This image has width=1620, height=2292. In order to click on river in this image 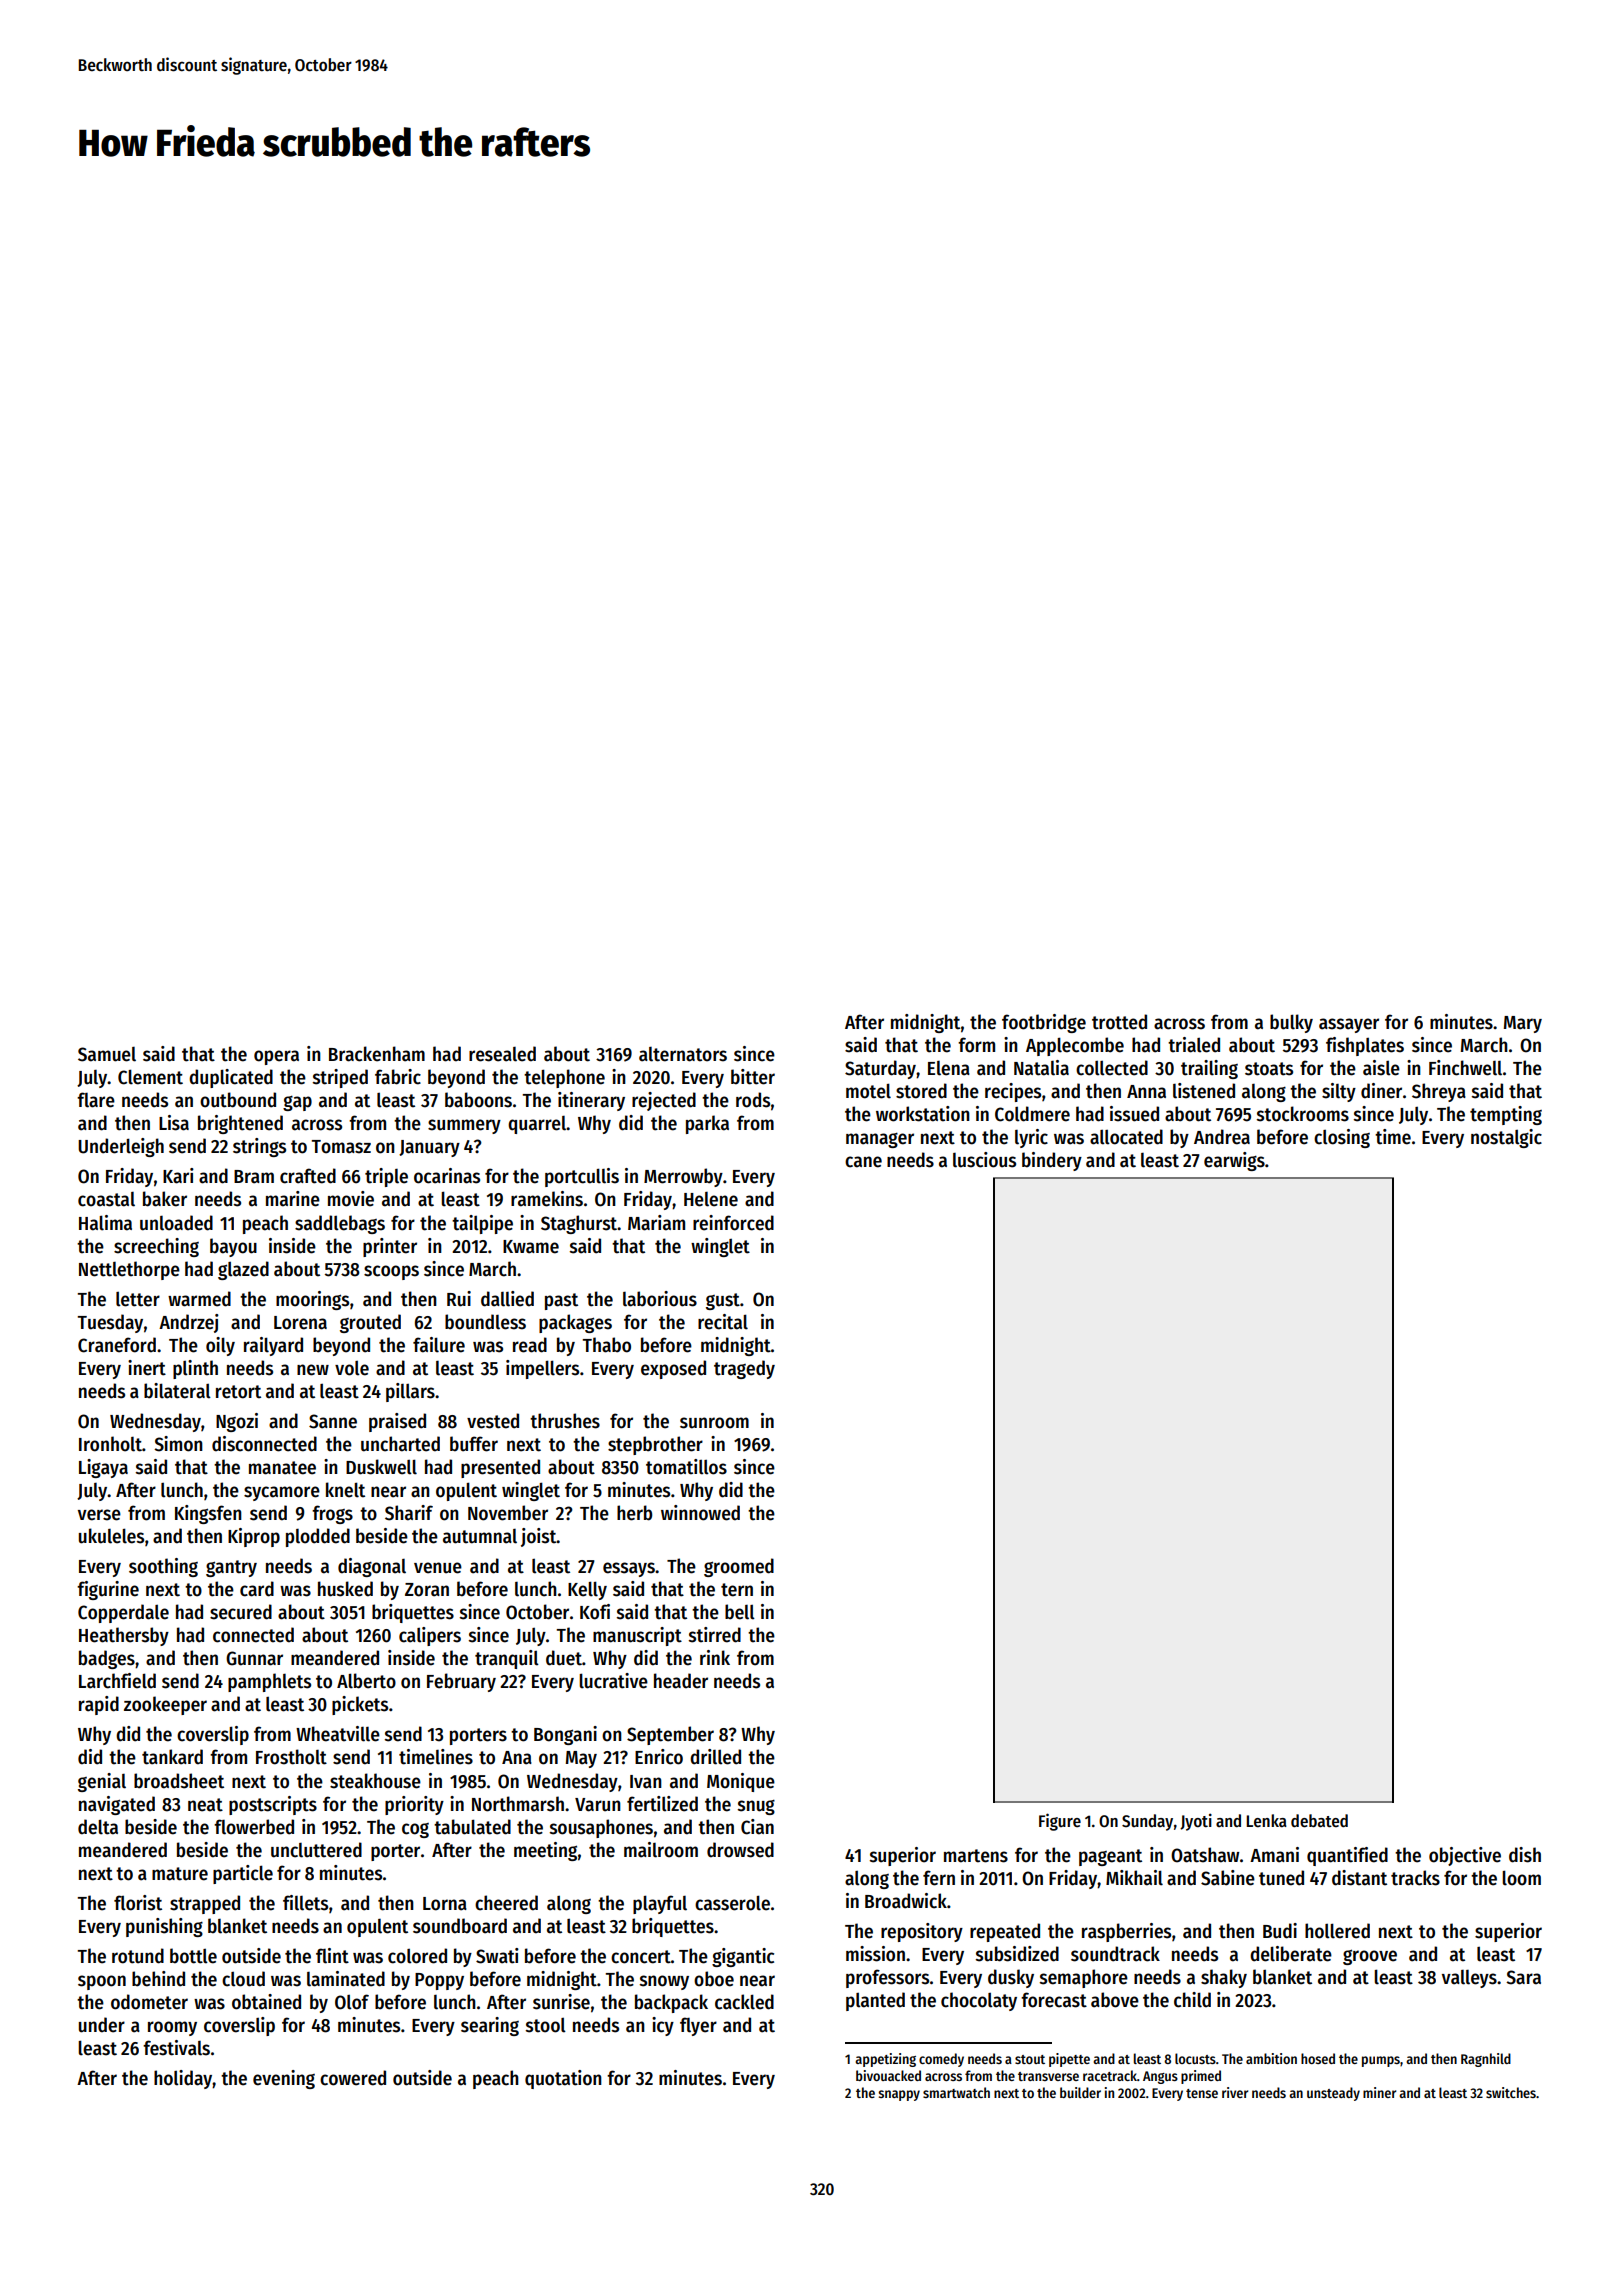, I will do `click(1235, 2092)`.
